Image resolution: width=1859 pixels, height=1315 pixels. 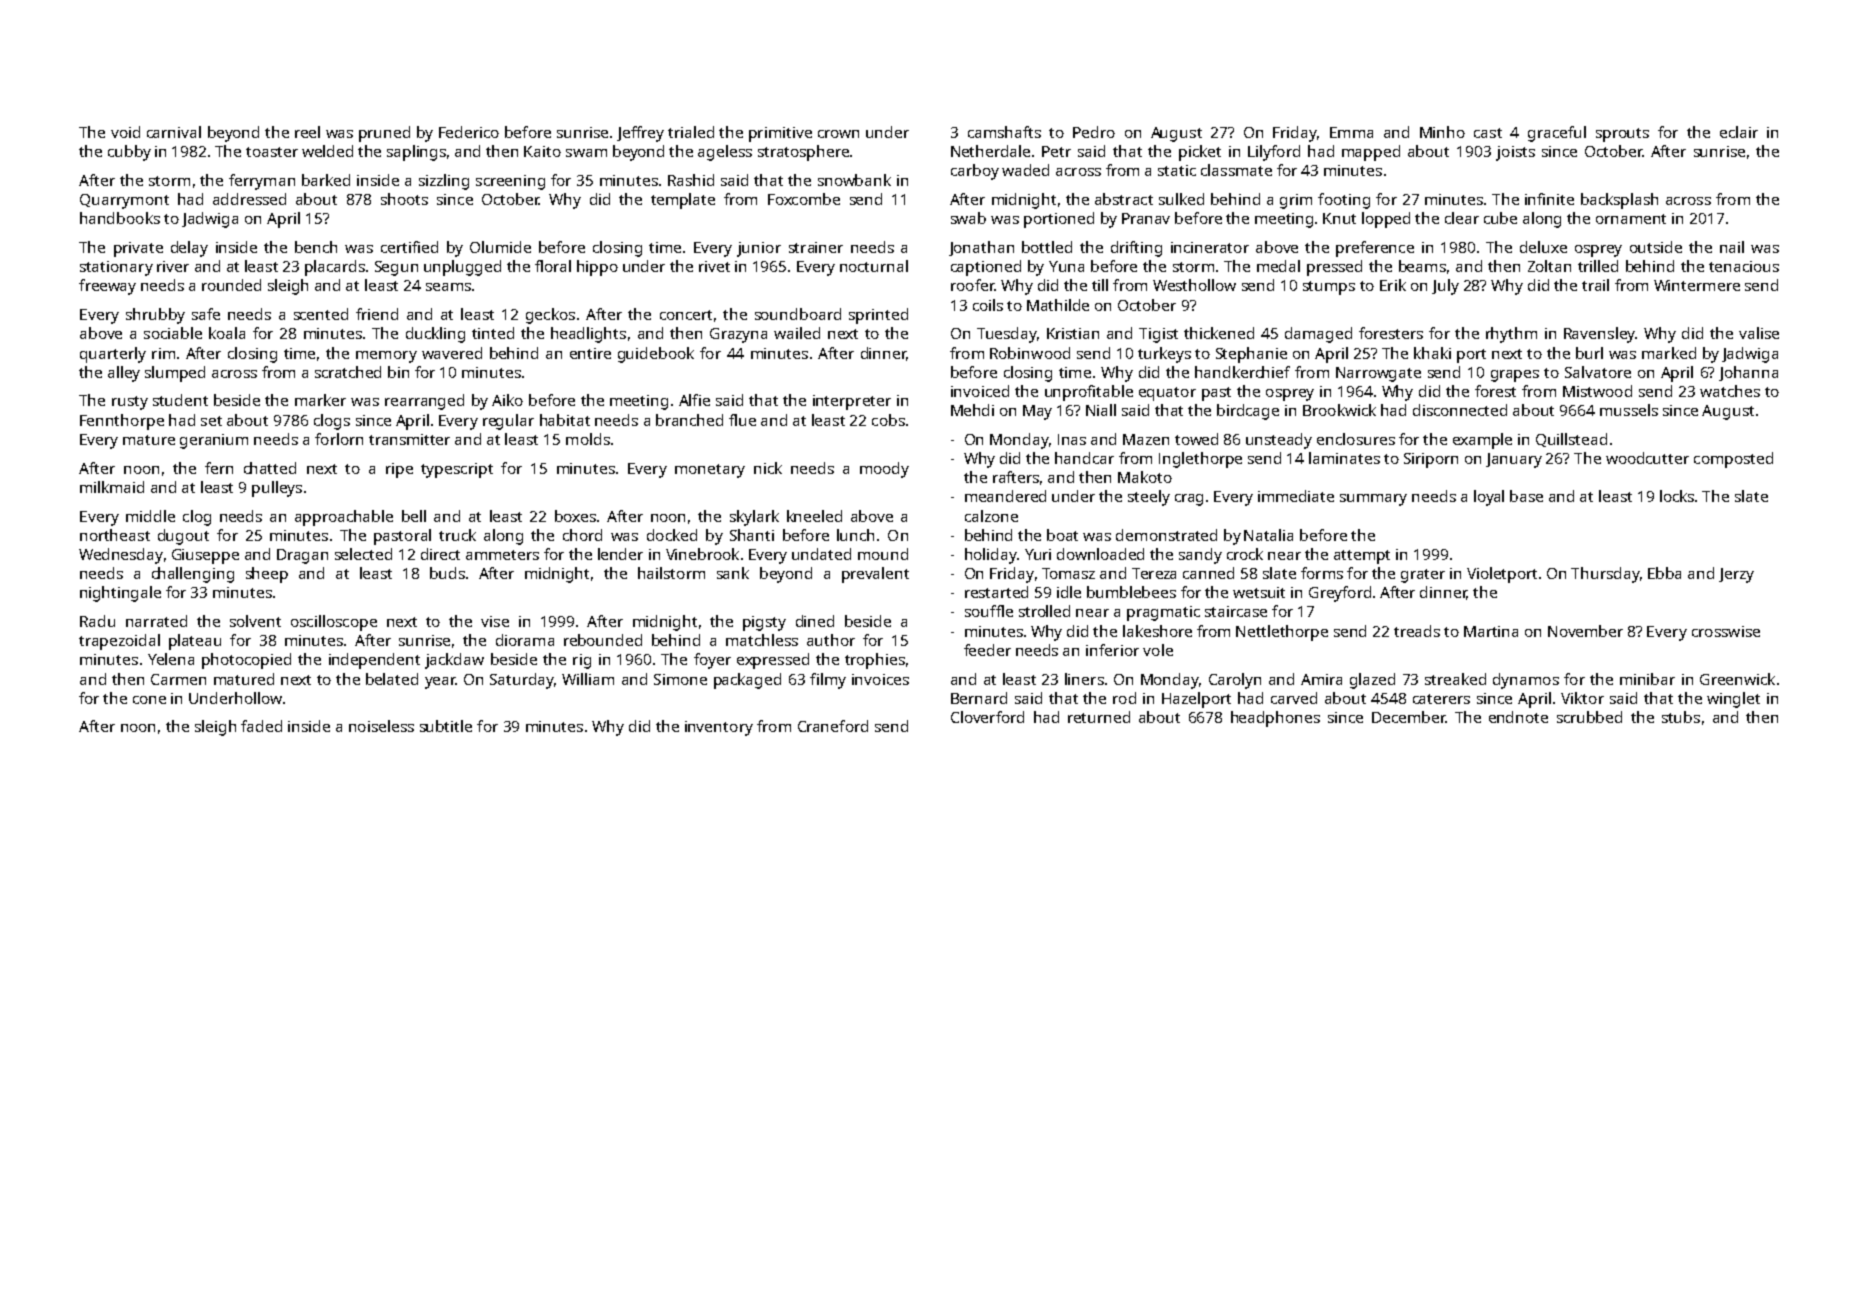 I want to click on independent, so click(x=374, y=661).
